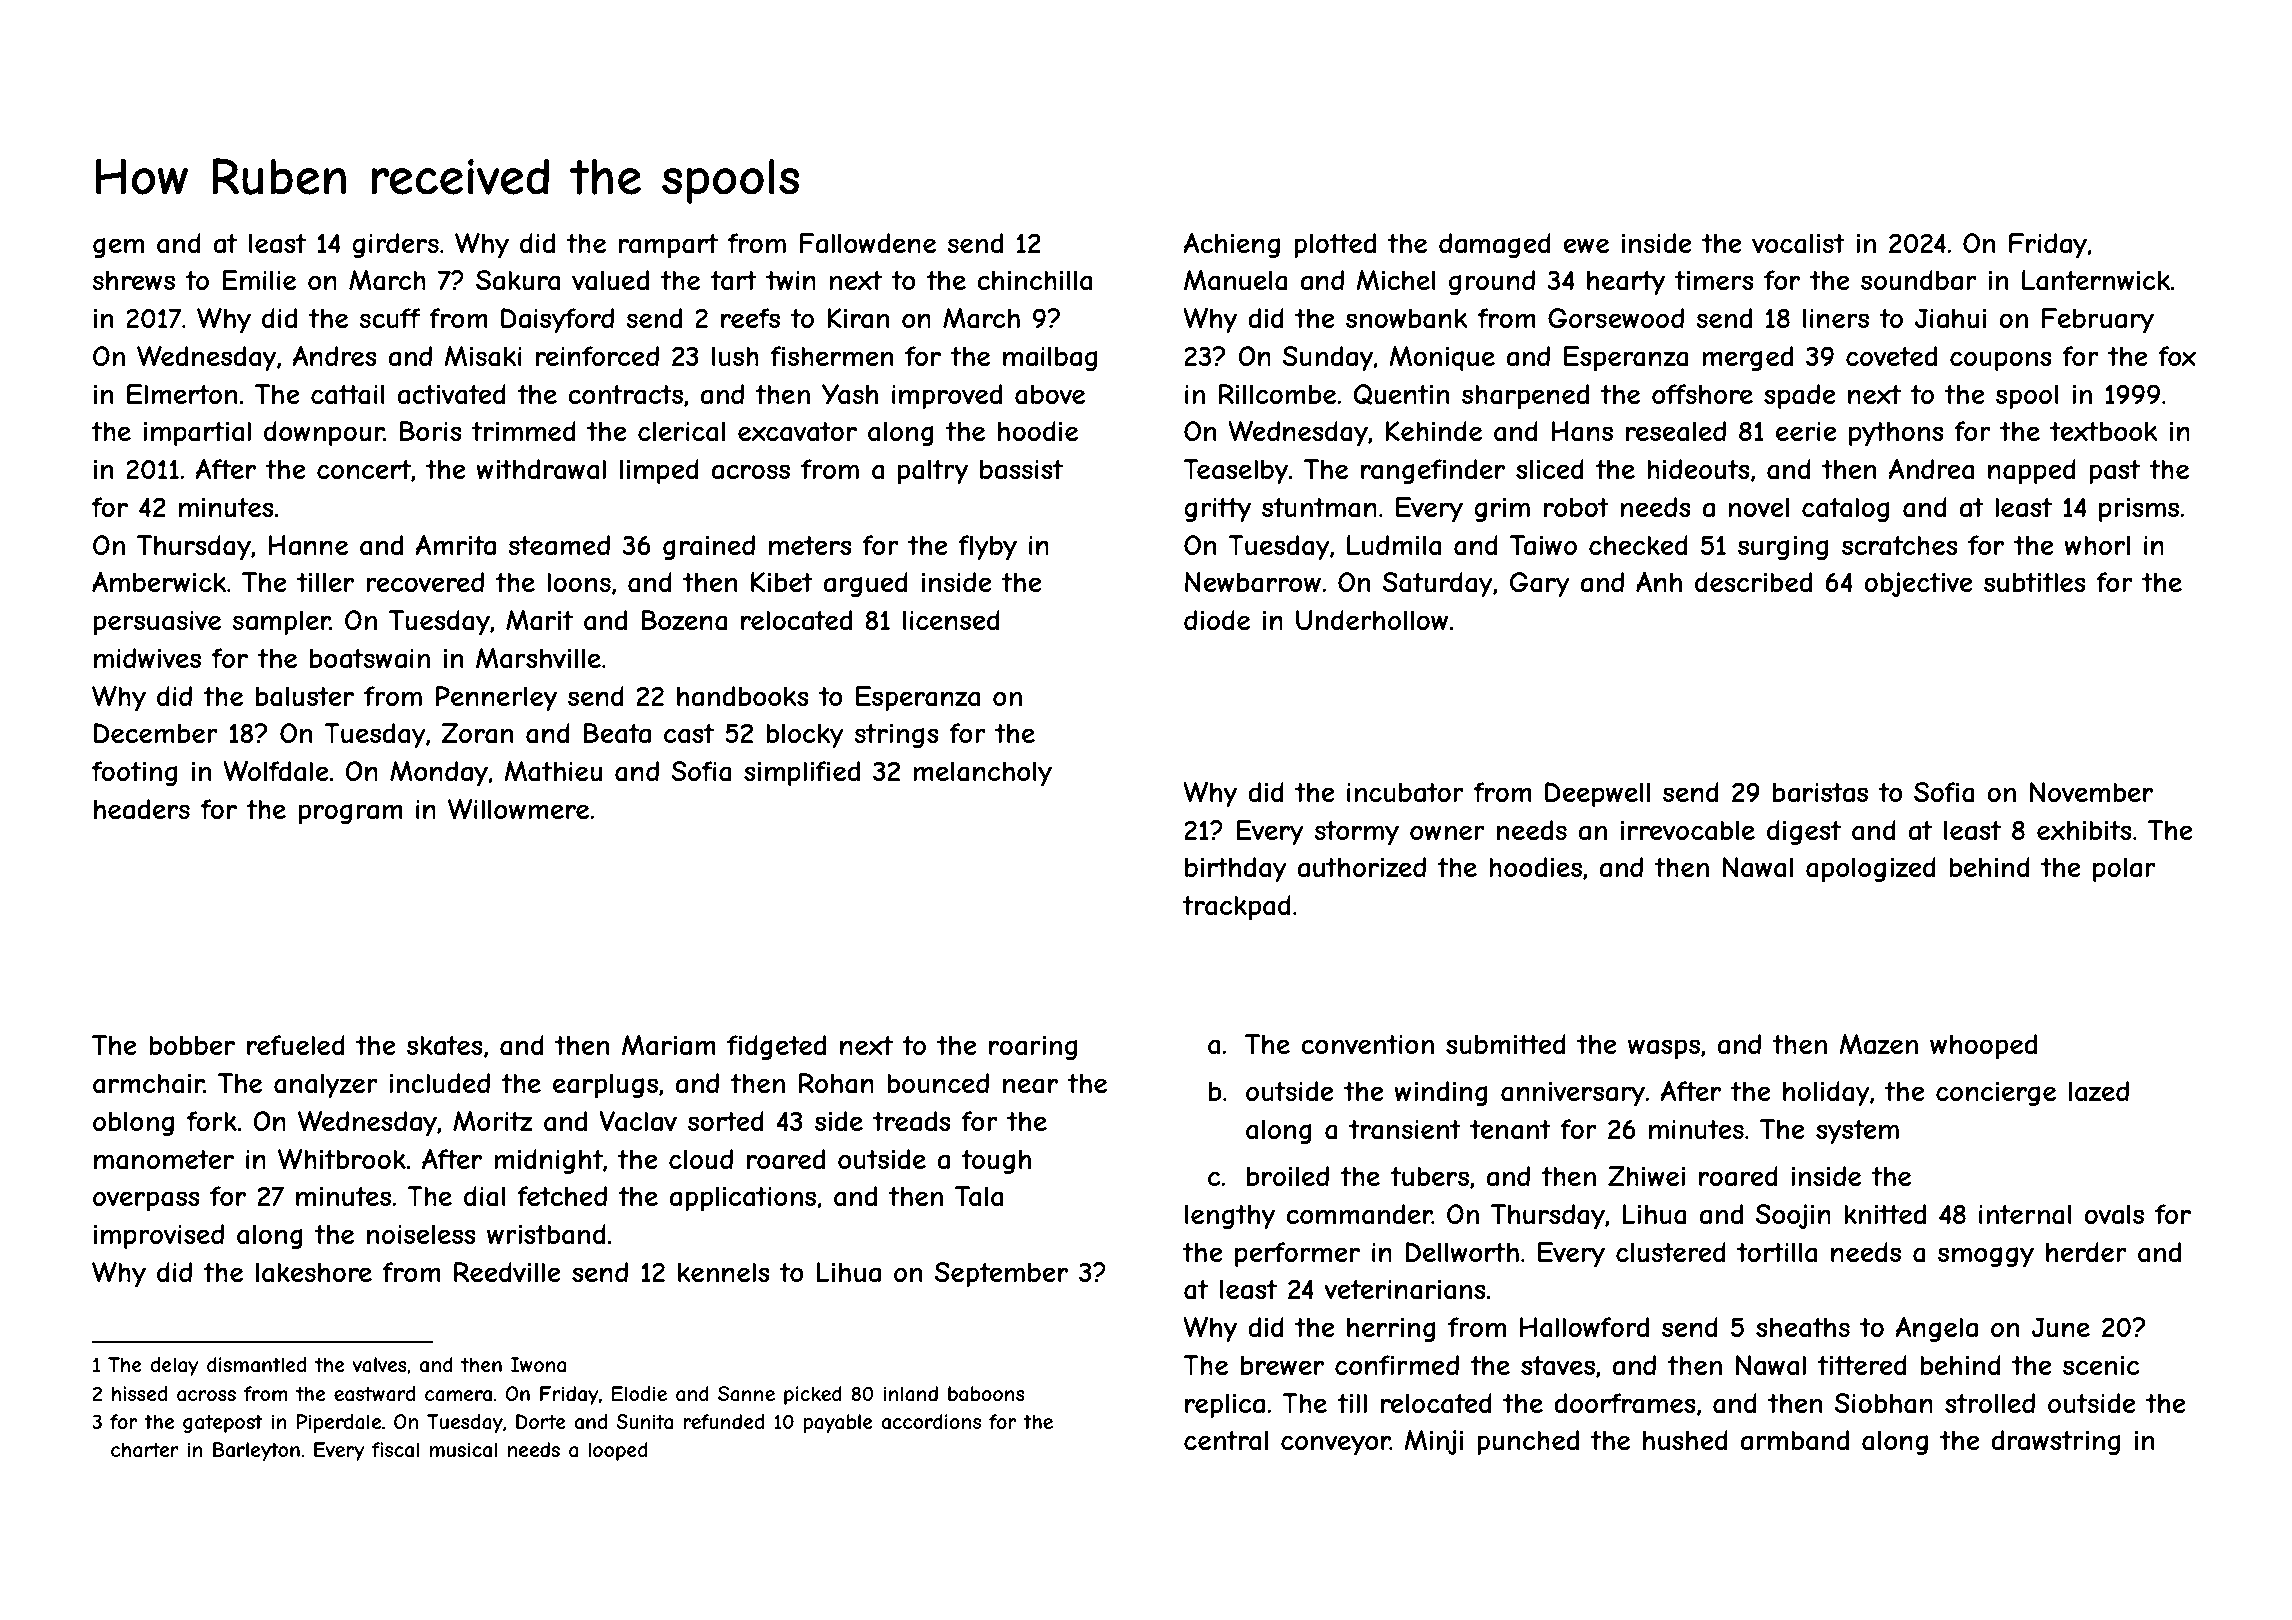 The height and width of the screenshot is (1620, 2292). I want to click on pythons, so click(1896, 434).
